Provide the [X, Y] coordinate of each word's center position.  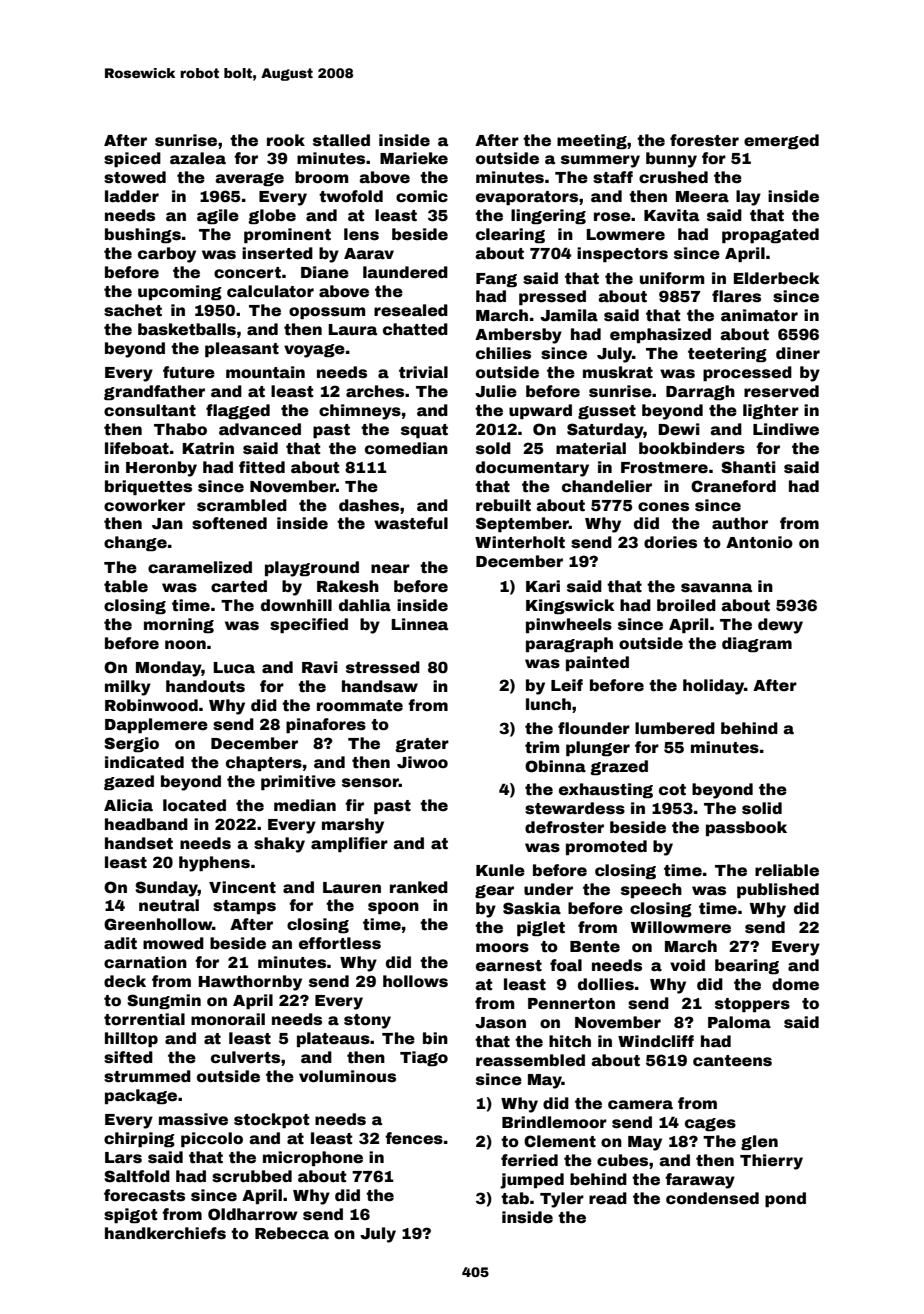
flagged [238, 411]
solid [762, 808]
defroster [564, 827]
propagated [770, 235]
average [249, 179]
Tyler [562, 1200]
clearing [510, 235]
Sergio [131, 744]
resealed [411, 310]
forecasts [144, 1195]
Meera [702, 197]
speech [651, 890]
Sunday [166, 889]
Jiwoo [422, 762]
